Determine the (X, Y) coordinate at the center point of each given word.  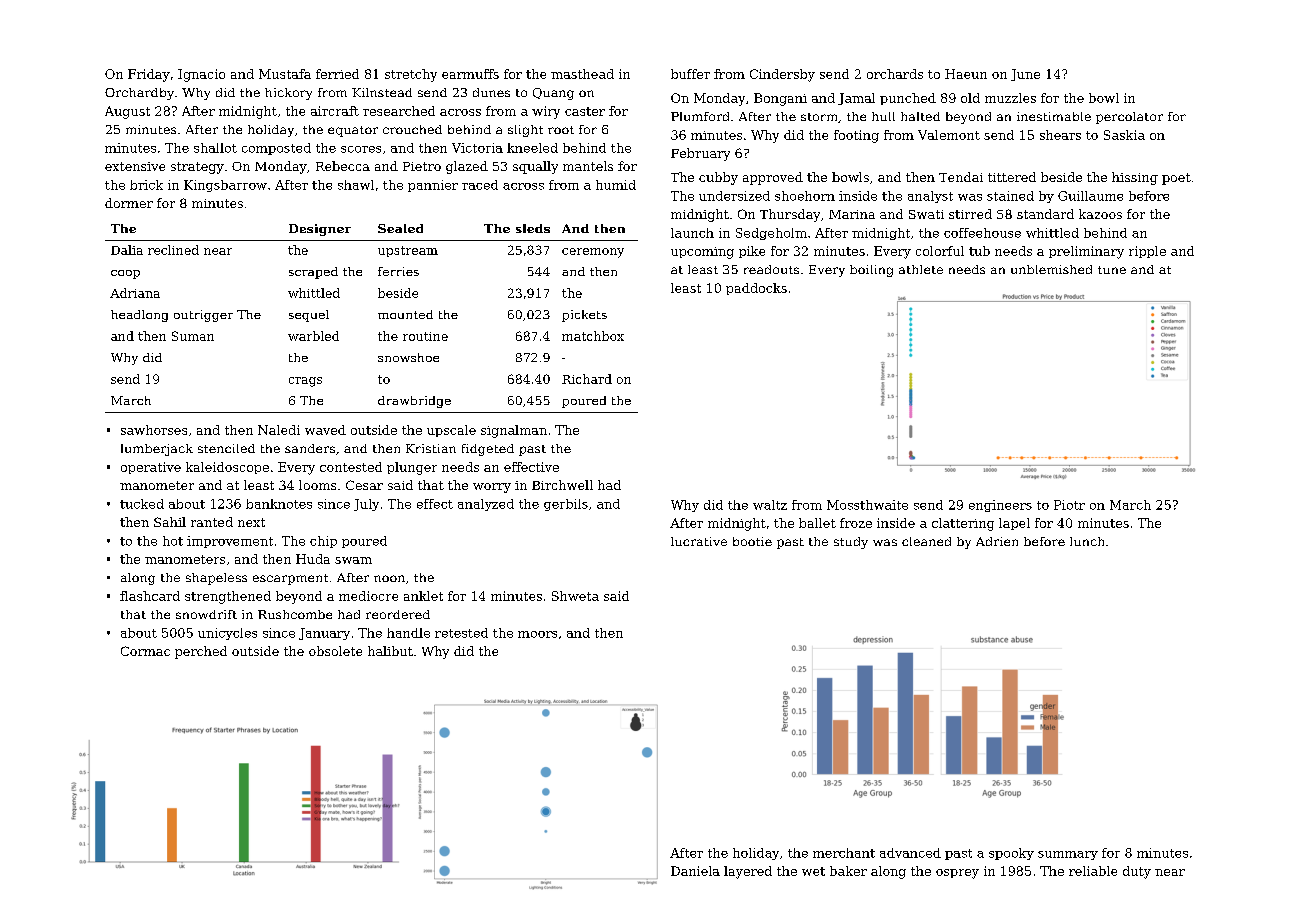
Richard (587, 379)
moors (537, 634)
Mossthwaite (867, 505)
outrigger (203, 316)
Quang (553, 94)
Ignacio (201, 75)
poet (1176, 179)
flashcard (150, 596)
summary (1068, 855)
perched (201, 652)
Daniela (695, 871)
